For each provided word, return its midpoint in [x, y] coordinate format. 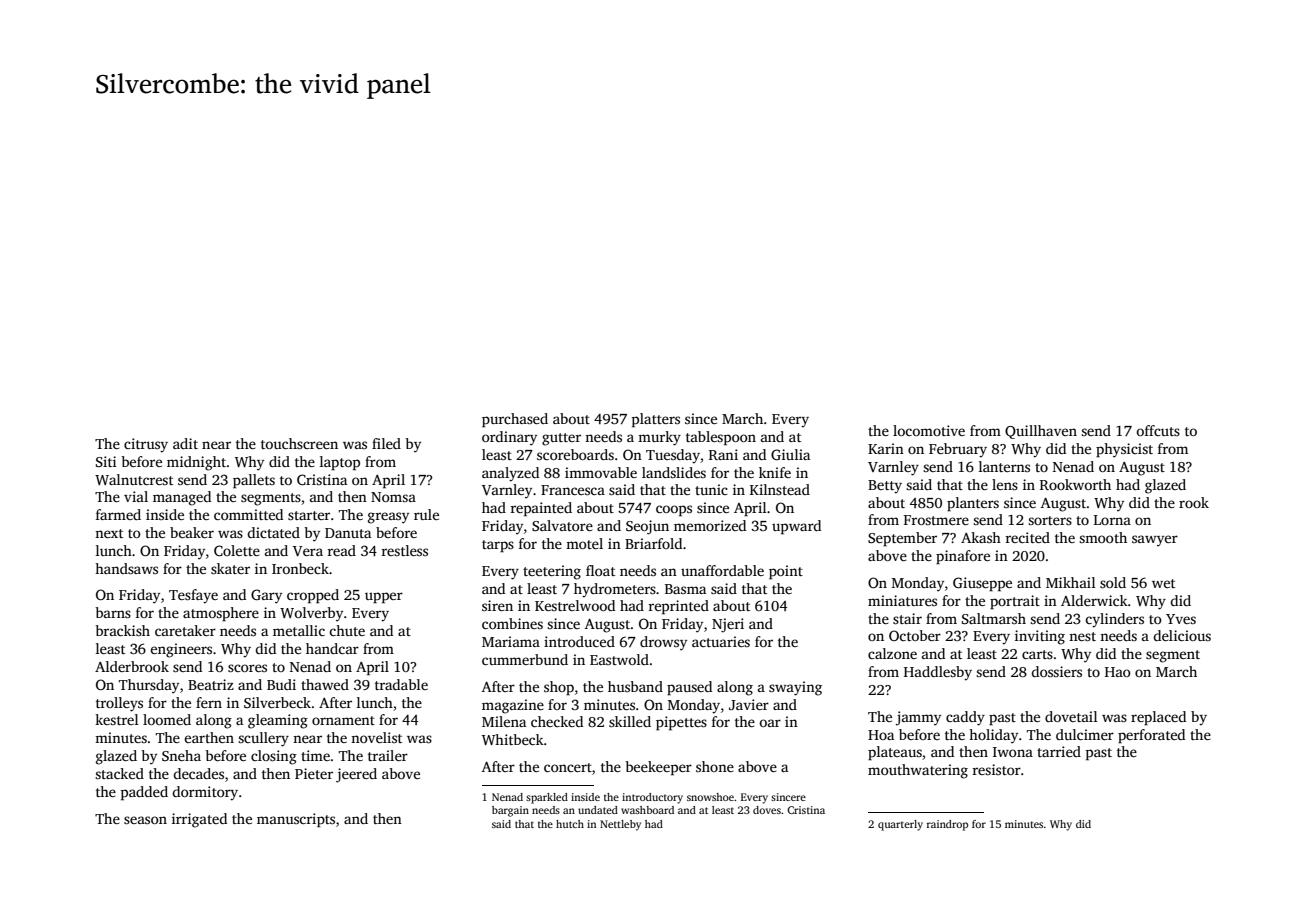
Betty [885, 487]
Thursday [149, 686]
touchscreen [299, 443]
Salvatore [562, 525]
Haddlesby [938, 673]
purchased [515, 420]
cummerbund [525, 659]
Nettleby [620, 825]
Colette [237, 550]
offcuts [1158, 430]
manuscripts [296, 820]
